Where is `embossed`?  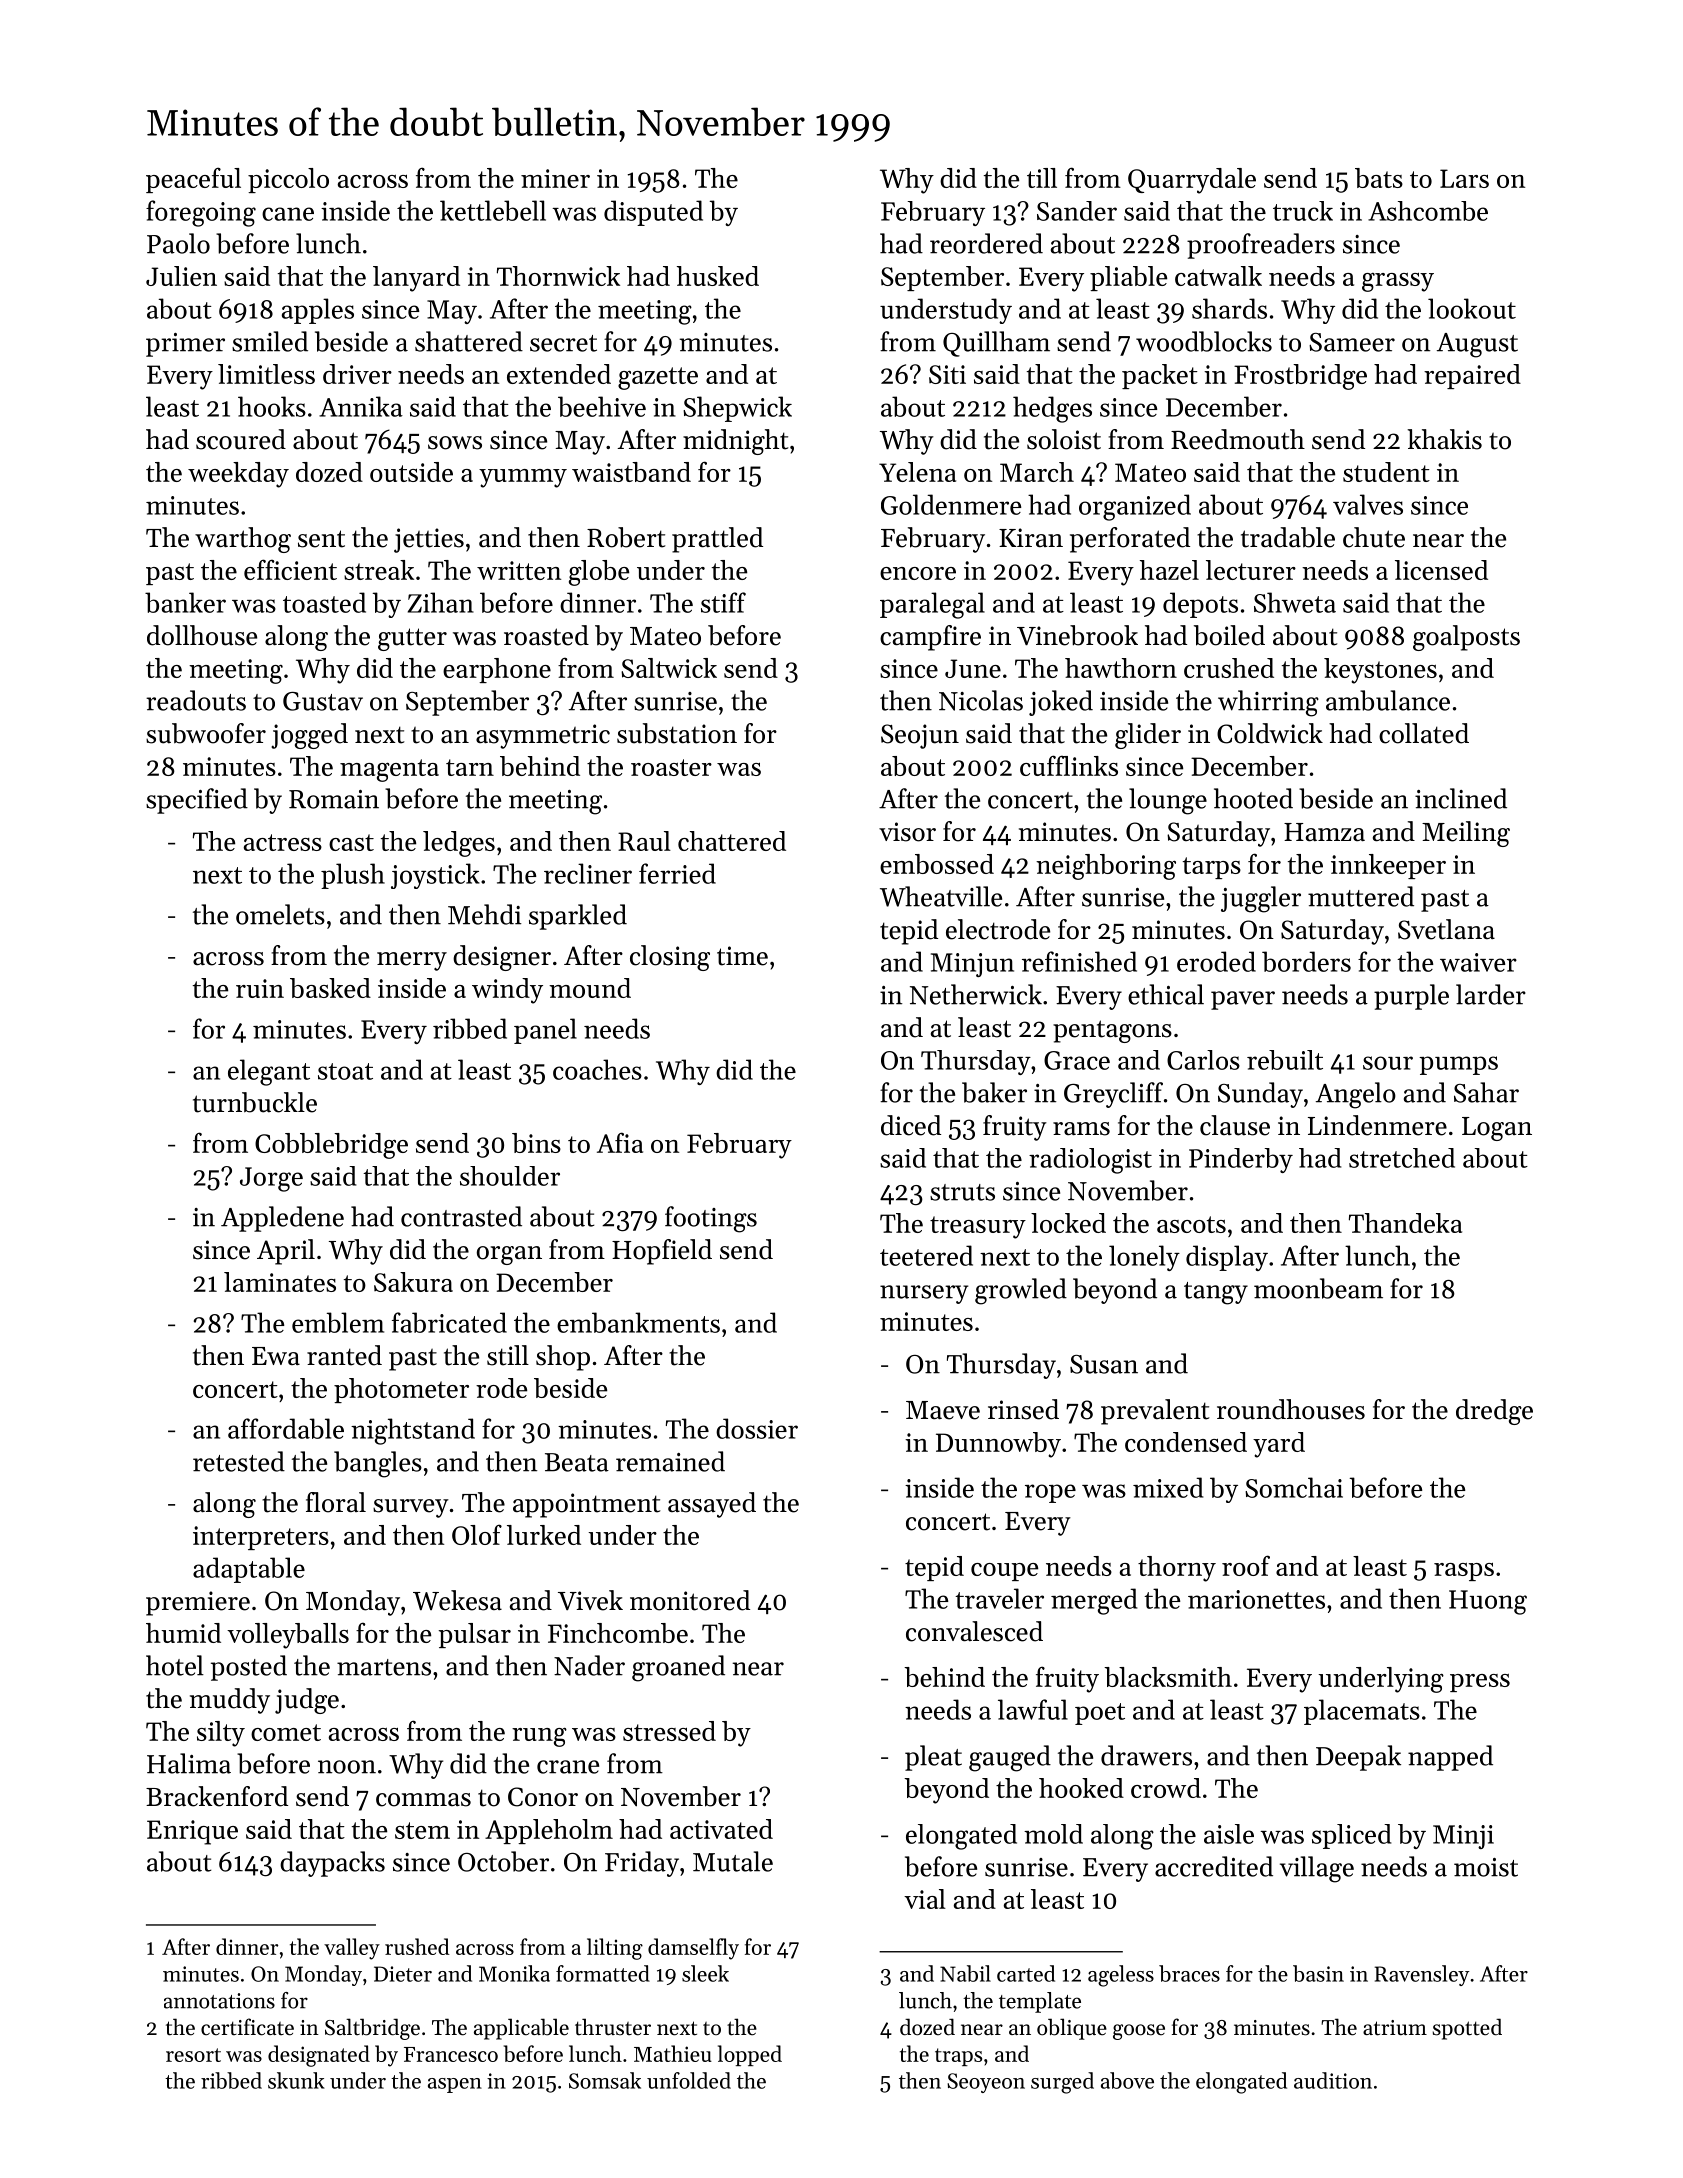 embossed is located at coordinates (937, 864).
